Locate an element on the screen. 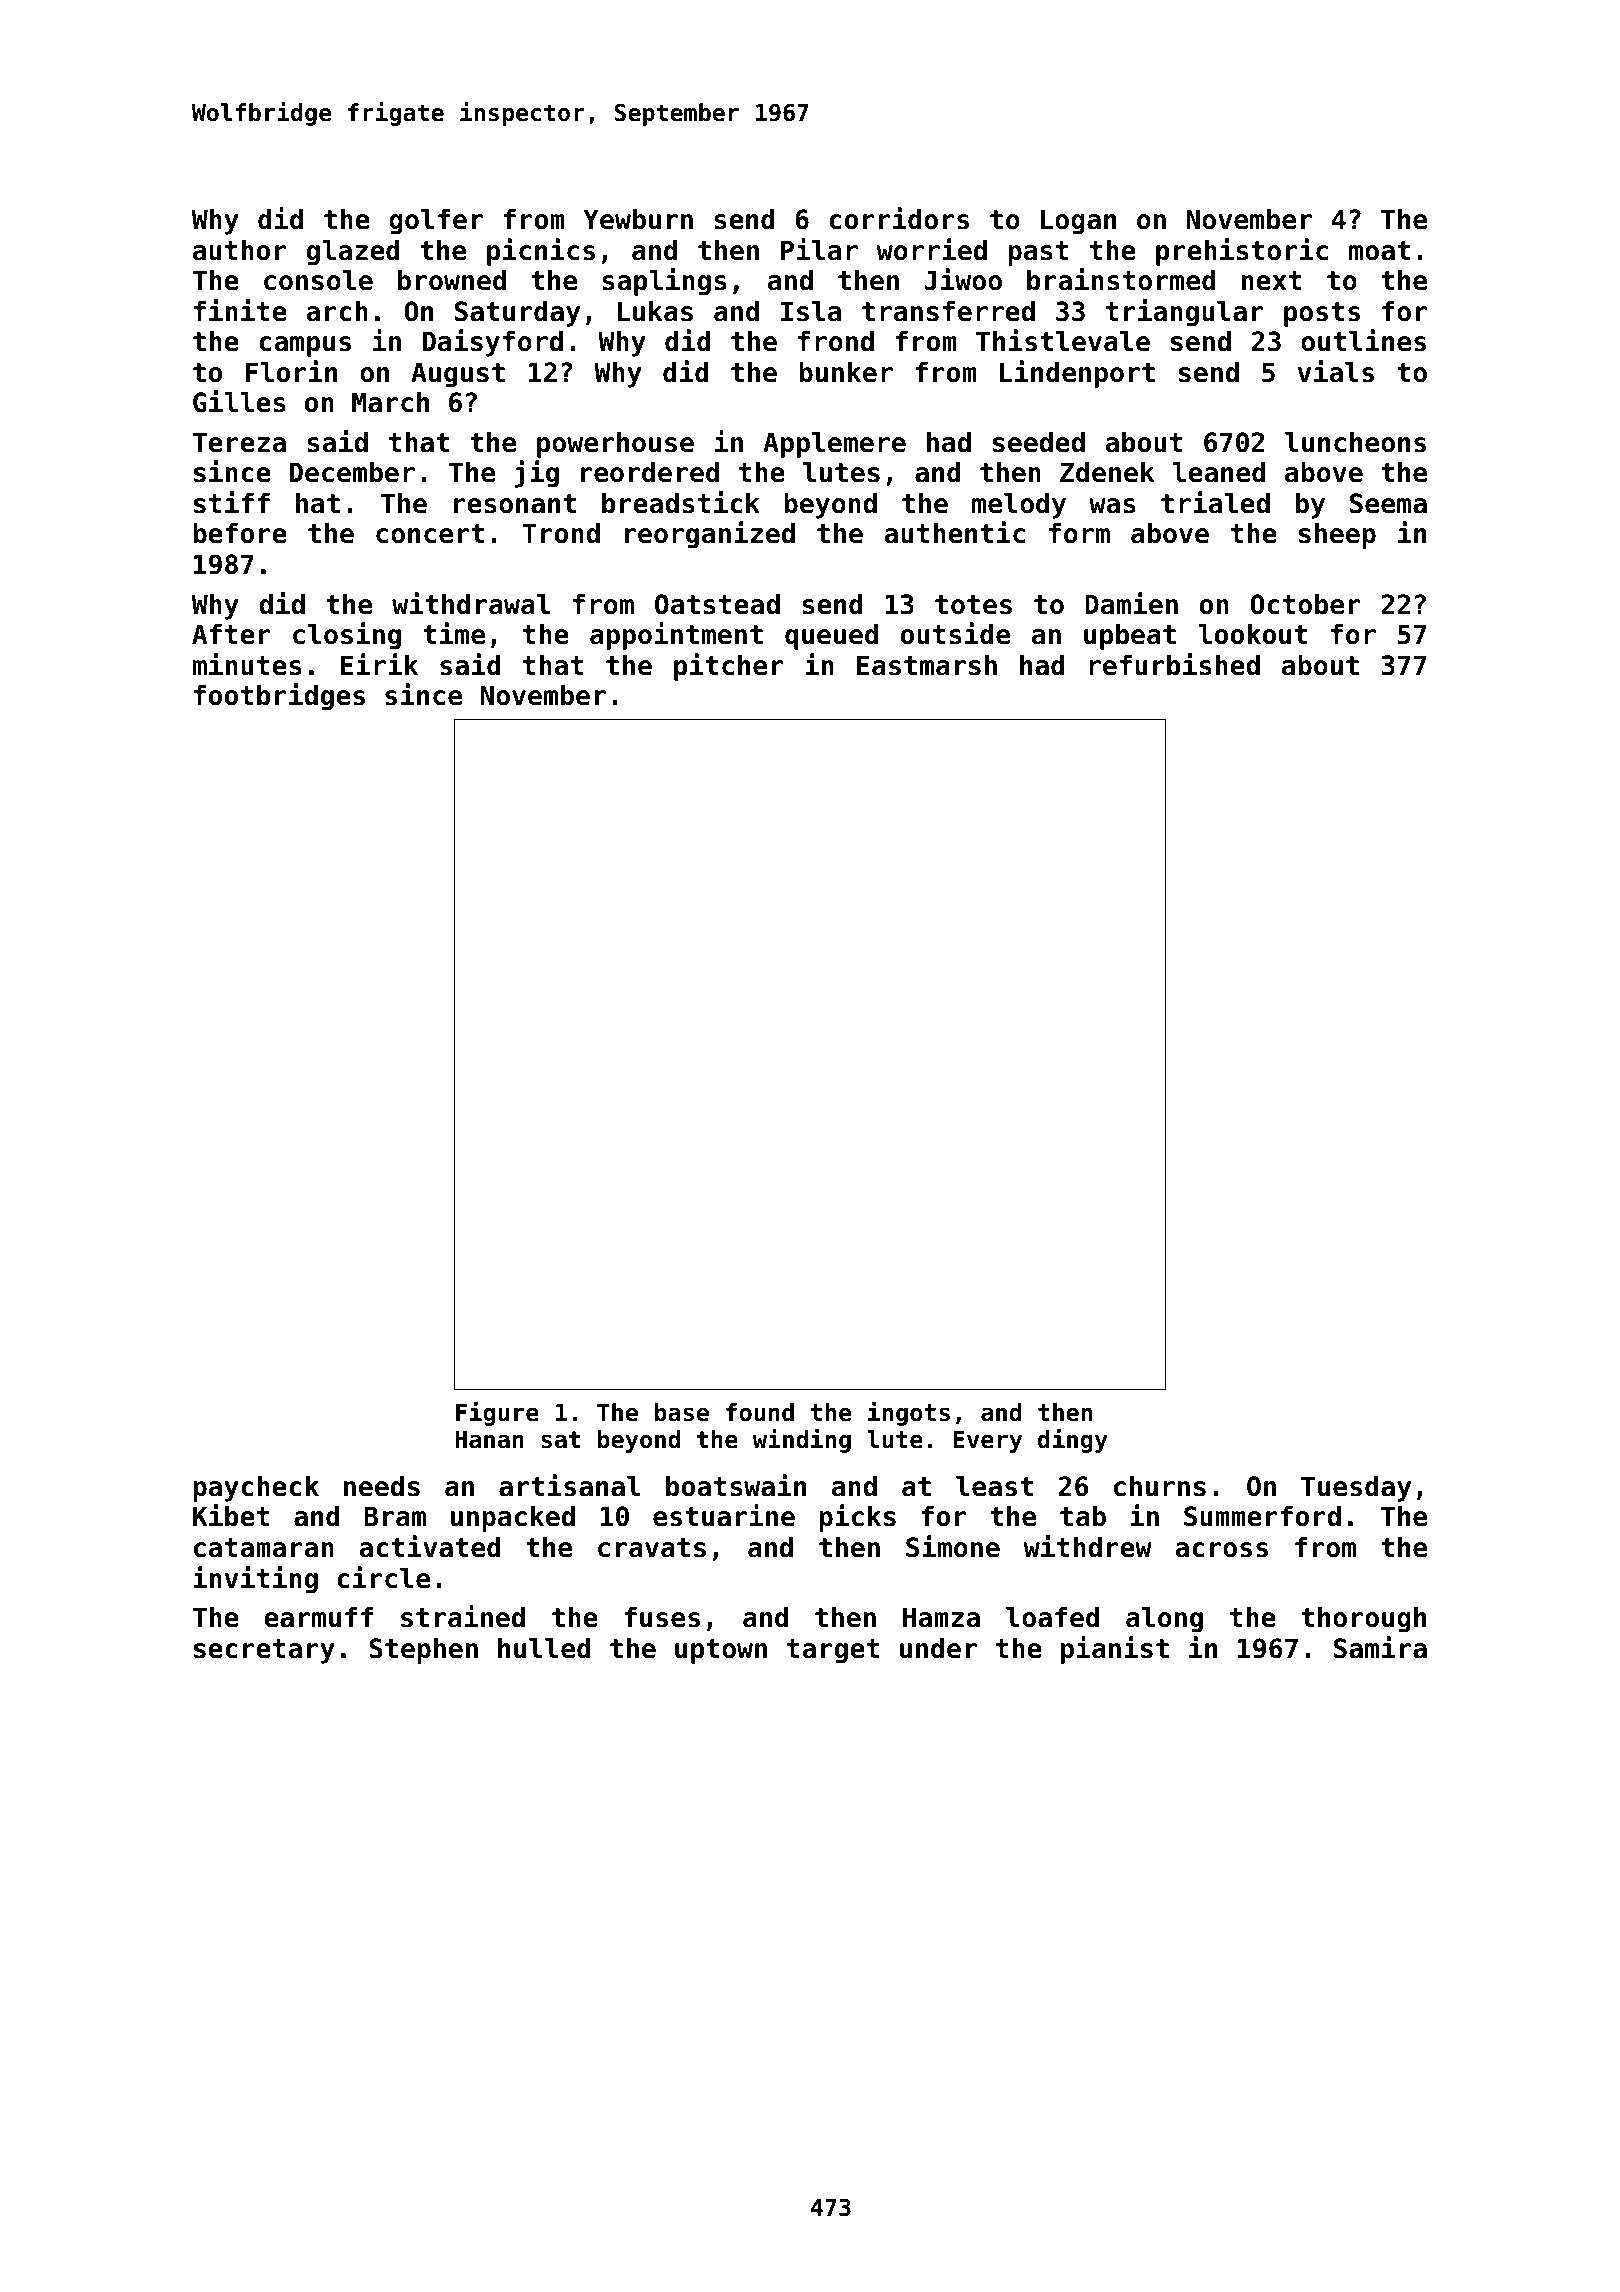  thorough is located at coordinates (1363, 1620).
